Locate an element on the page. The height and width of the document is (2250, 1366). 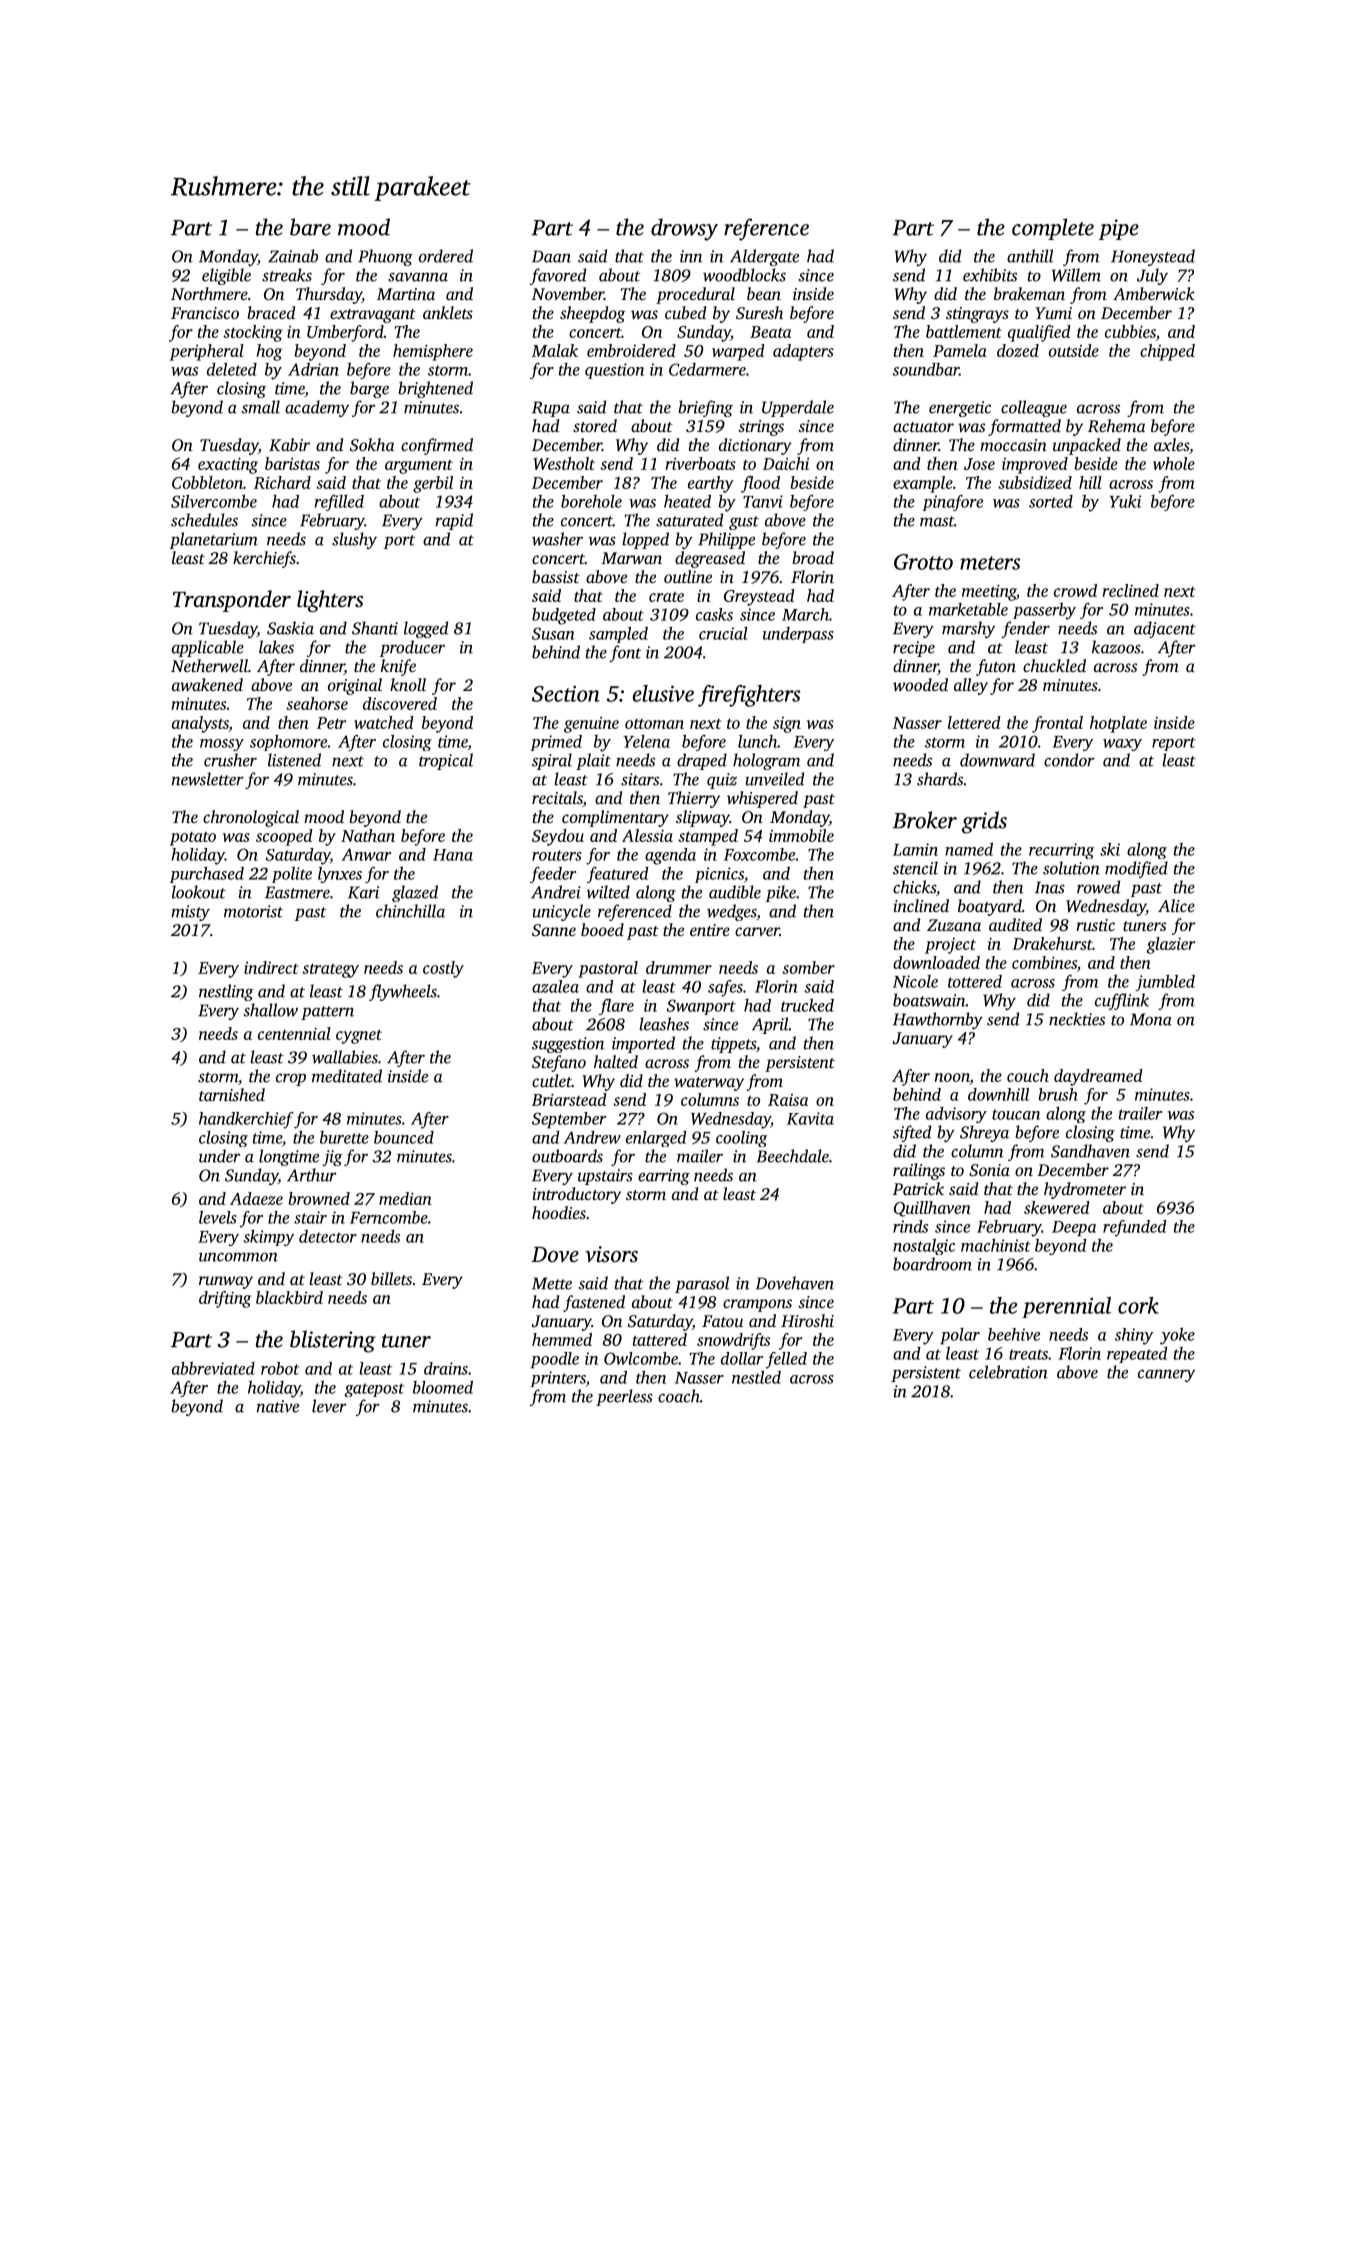
motorist is located at coordinates (253, 911).
